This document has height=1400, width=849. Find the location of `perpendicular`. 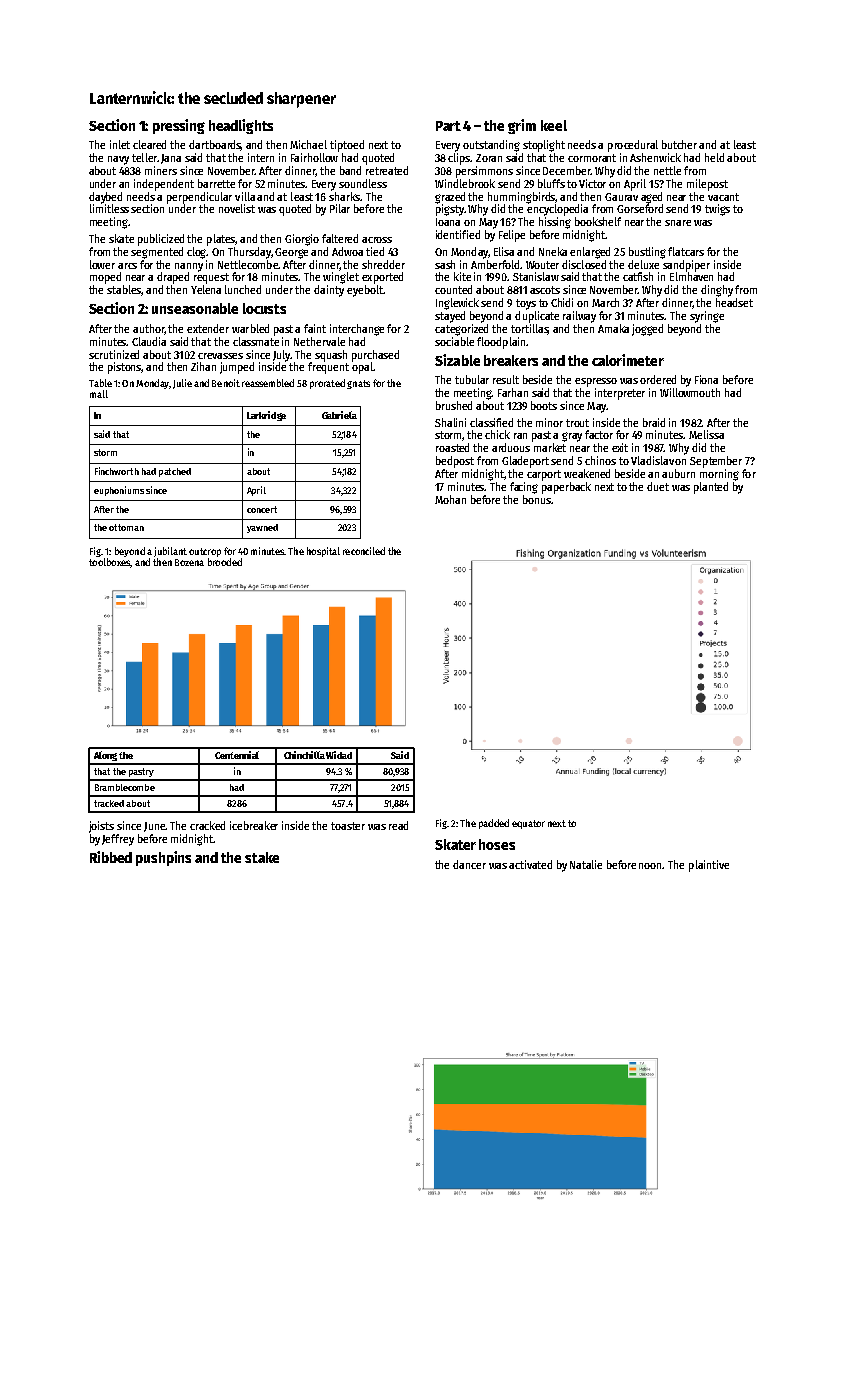

perpendicular is located at coordinates (199, 198).
